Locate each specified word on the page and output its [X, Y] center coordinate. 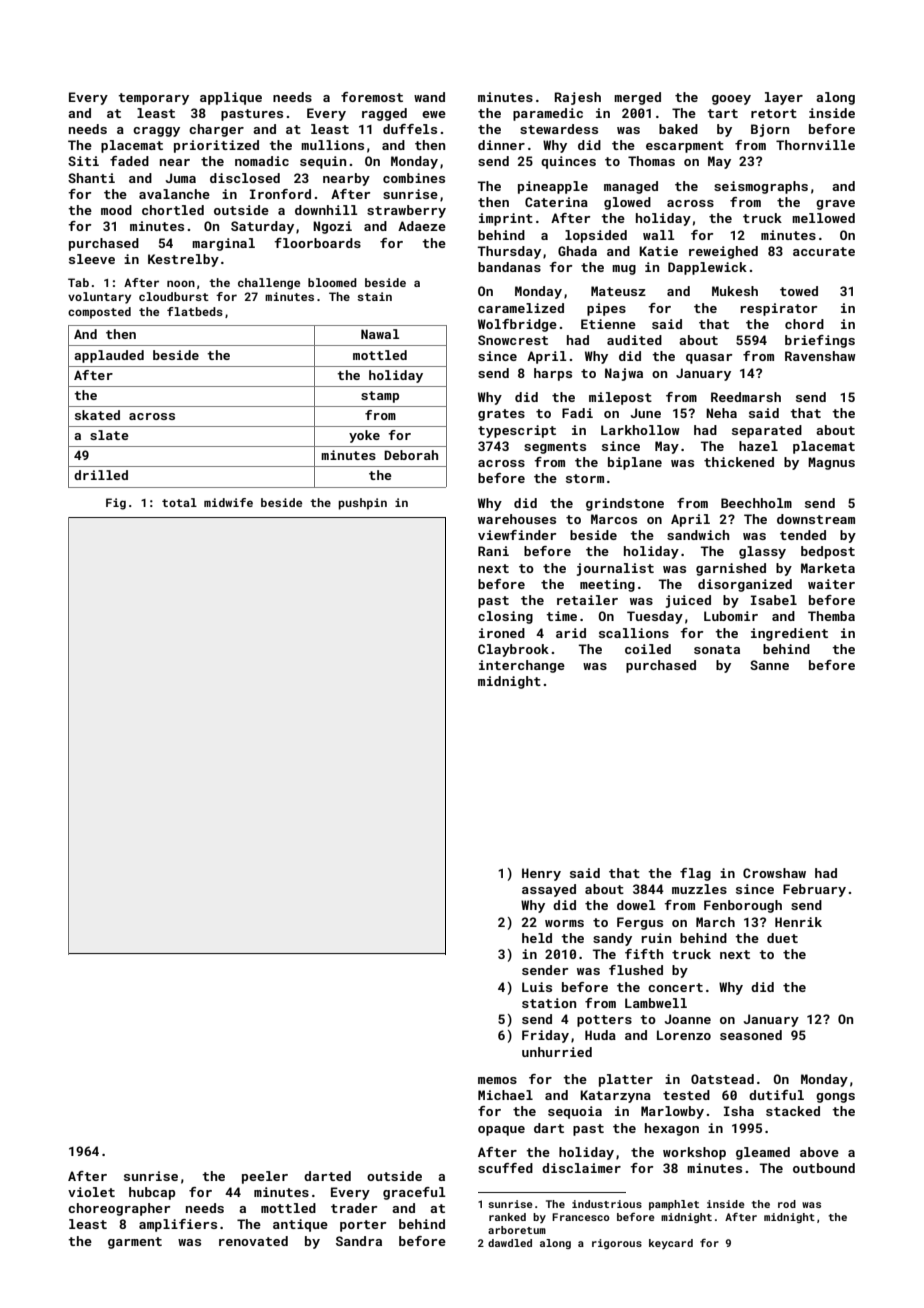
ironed [502, 633]
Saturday [262, 227]
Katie [658, 251]
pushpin [362, 504]
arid [571, 633]
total [179, 502]
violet [91, 1192]
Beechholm [756, 503]
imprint [506, 219]
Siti [83, 161]
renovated [253, 1241]
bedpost [828, 552]
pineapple [553, 187]
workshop [694, 1153]
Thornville [815, 145]
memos [497, 1080]
